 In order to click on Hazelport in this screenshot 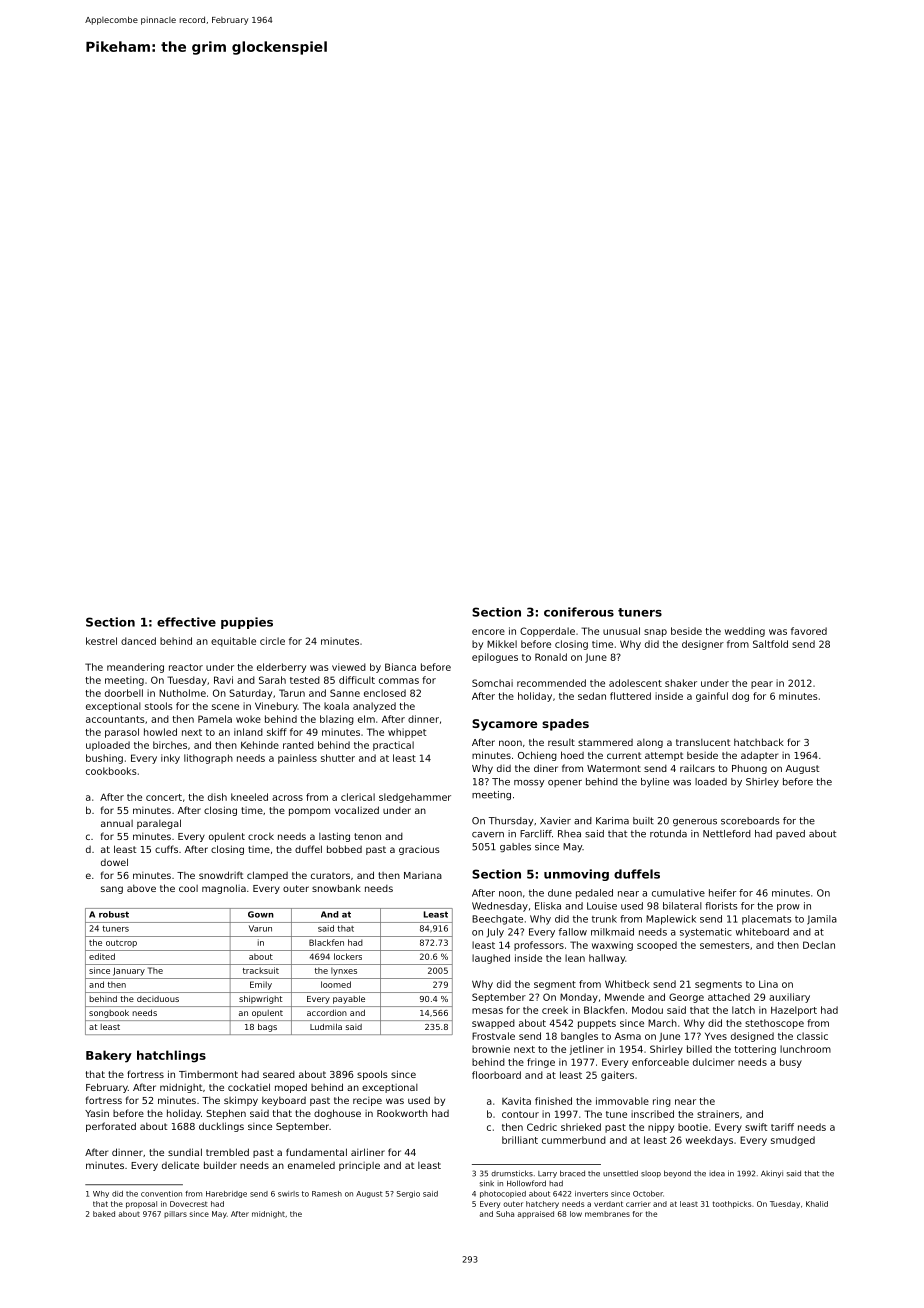, I will do `click(794, 1011)`.
